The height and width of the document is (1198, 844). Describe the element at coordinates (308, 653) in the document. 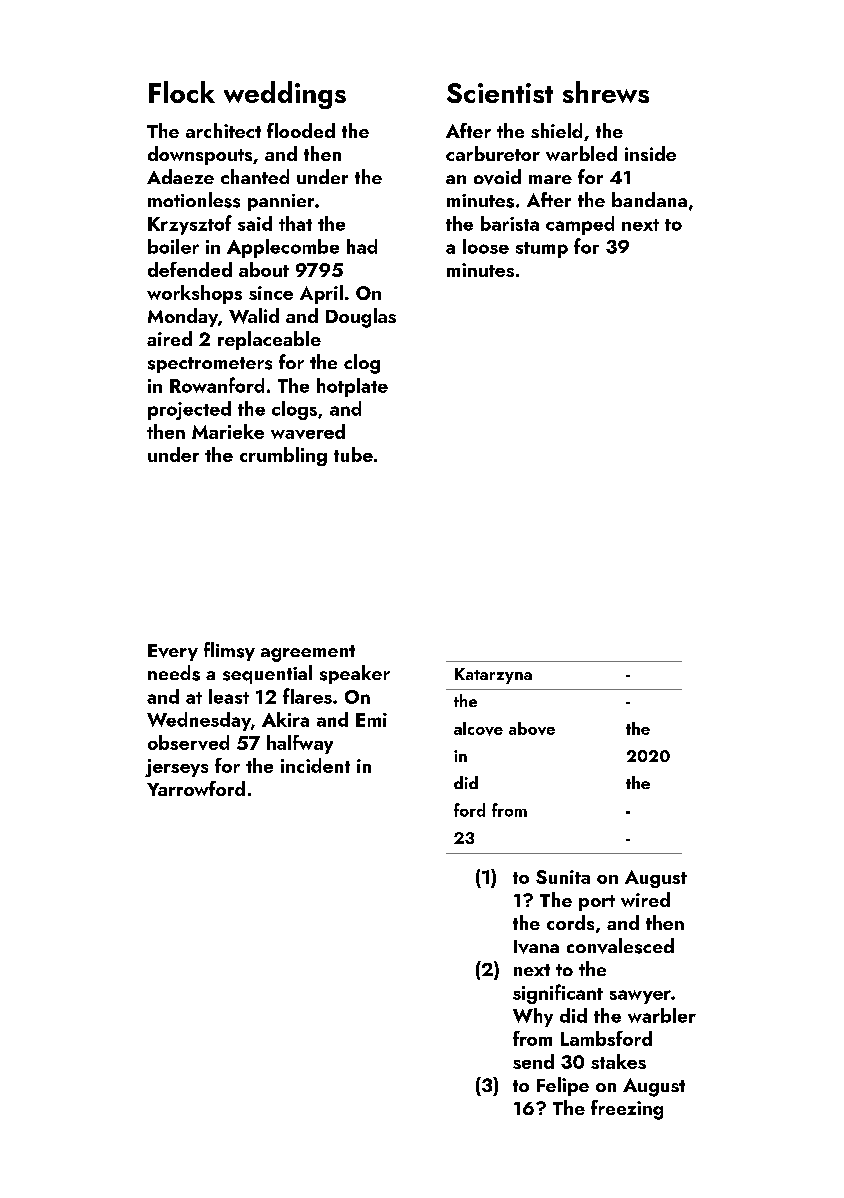

I see `agreement` at that location.
